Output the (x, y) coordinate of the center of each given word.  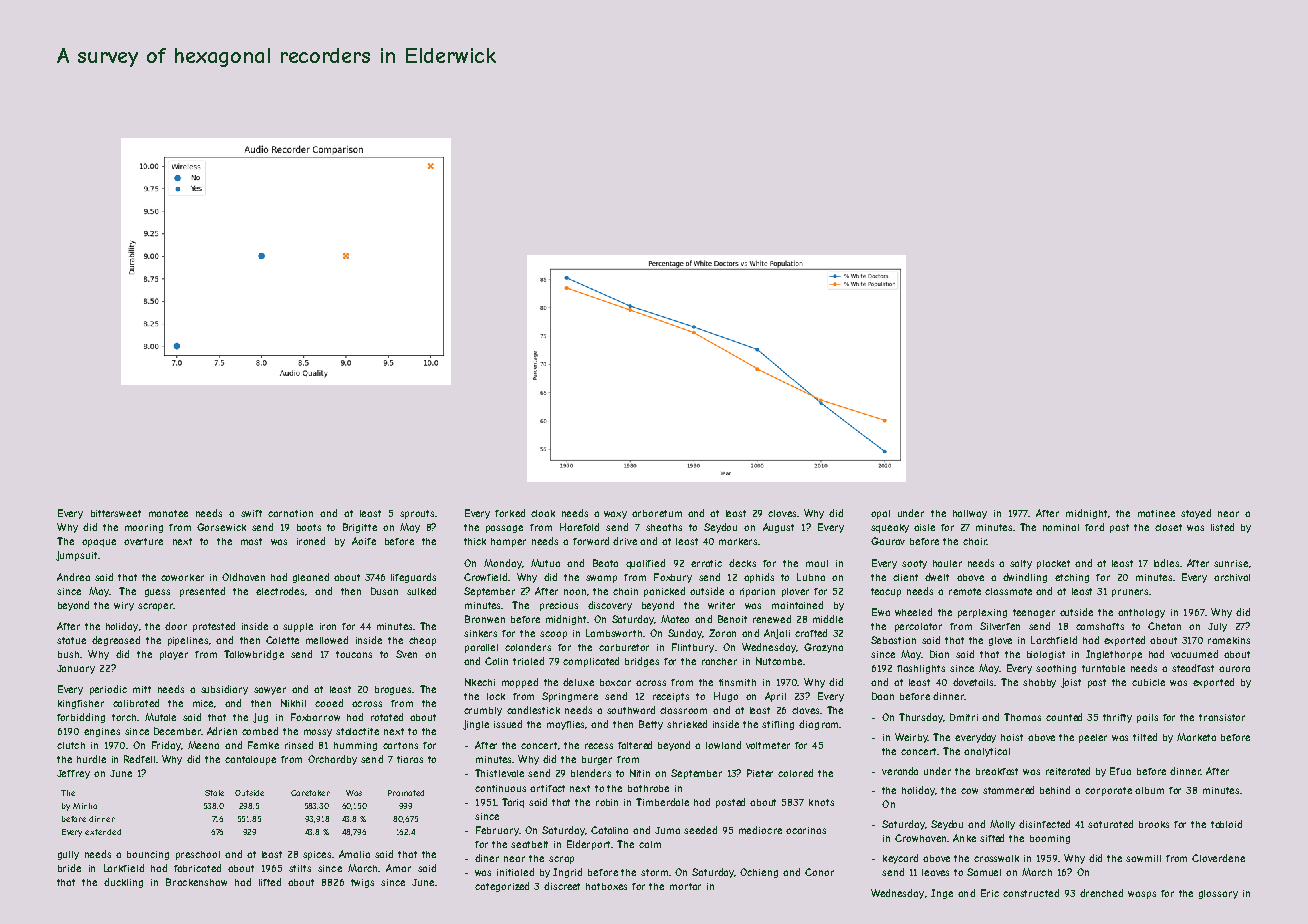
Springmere (570, 697)
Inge (942, 894)
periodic (108, 690)
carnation (290, 513)
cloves (782, 513)
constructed (1031, 893)
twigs (362, 883)
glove (1000, 641)
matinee (1156, 513)
